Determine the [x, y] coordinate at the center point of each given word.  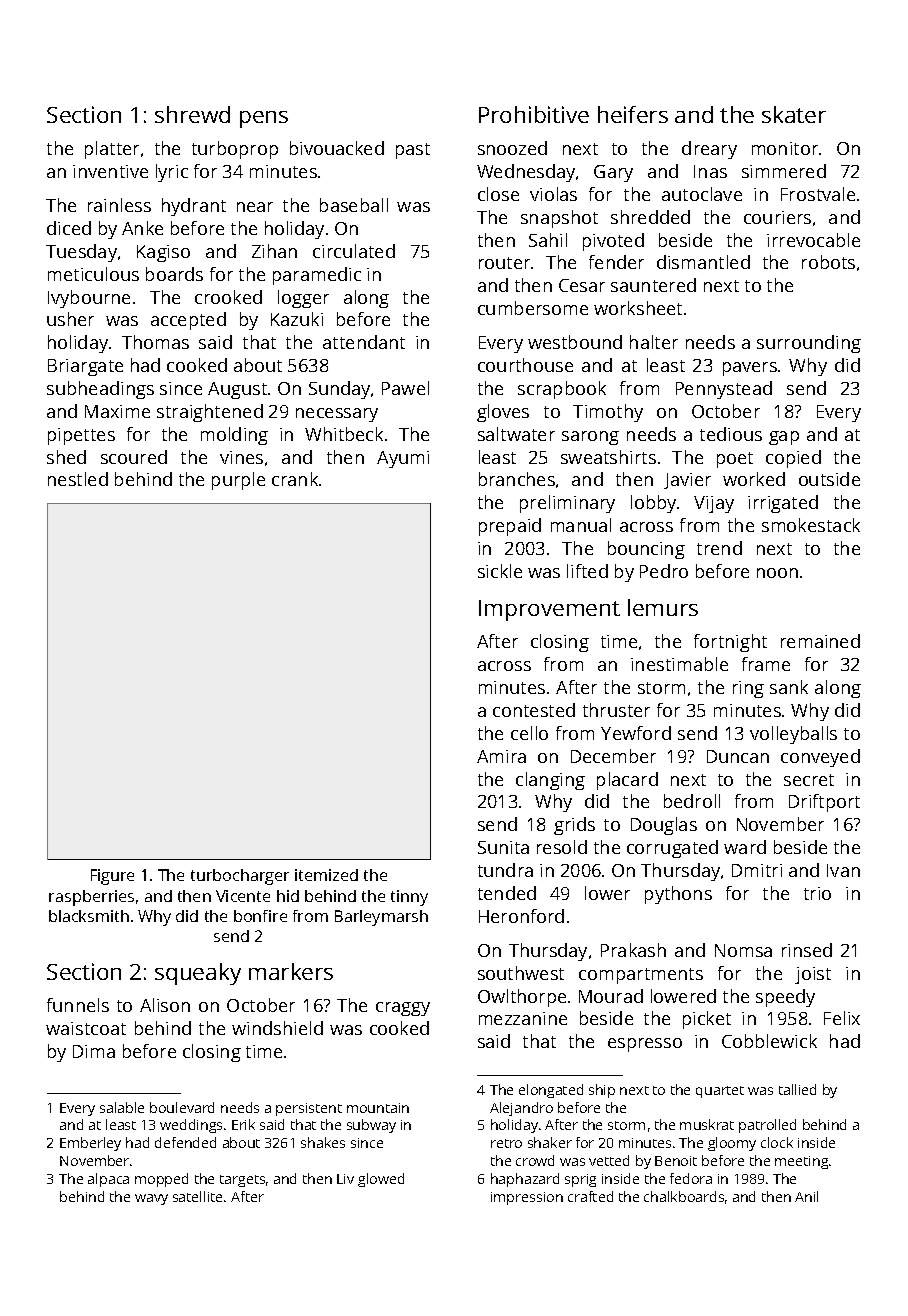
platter [112, 150]
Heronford [521, 916]
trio [817, 893]
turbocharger [240, 877]
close [498, 194]
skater [794, 114]
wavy [151, 1199]
